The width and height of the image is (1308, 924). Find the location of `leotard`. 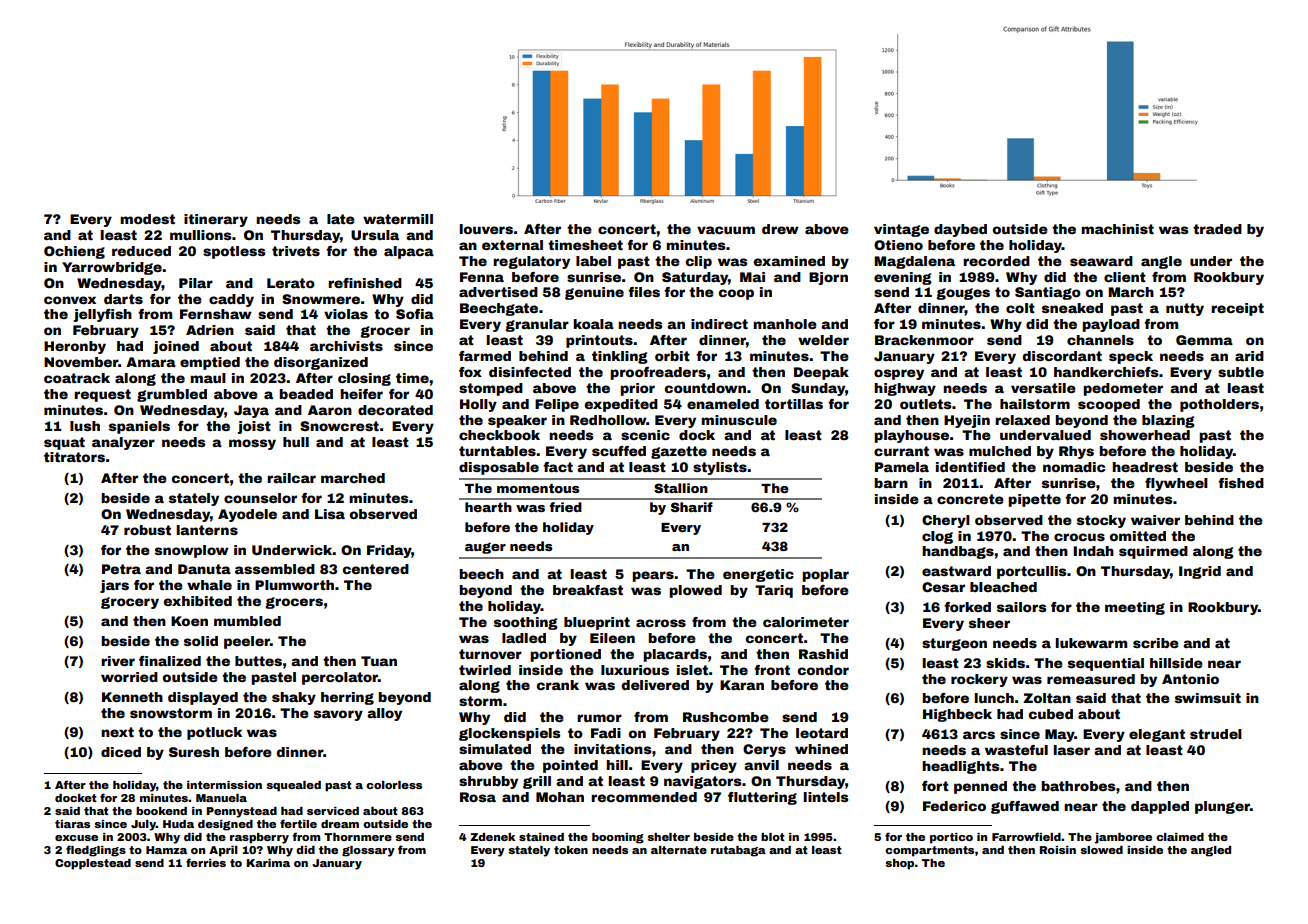

leotard is located at coordinates (822, 733).
